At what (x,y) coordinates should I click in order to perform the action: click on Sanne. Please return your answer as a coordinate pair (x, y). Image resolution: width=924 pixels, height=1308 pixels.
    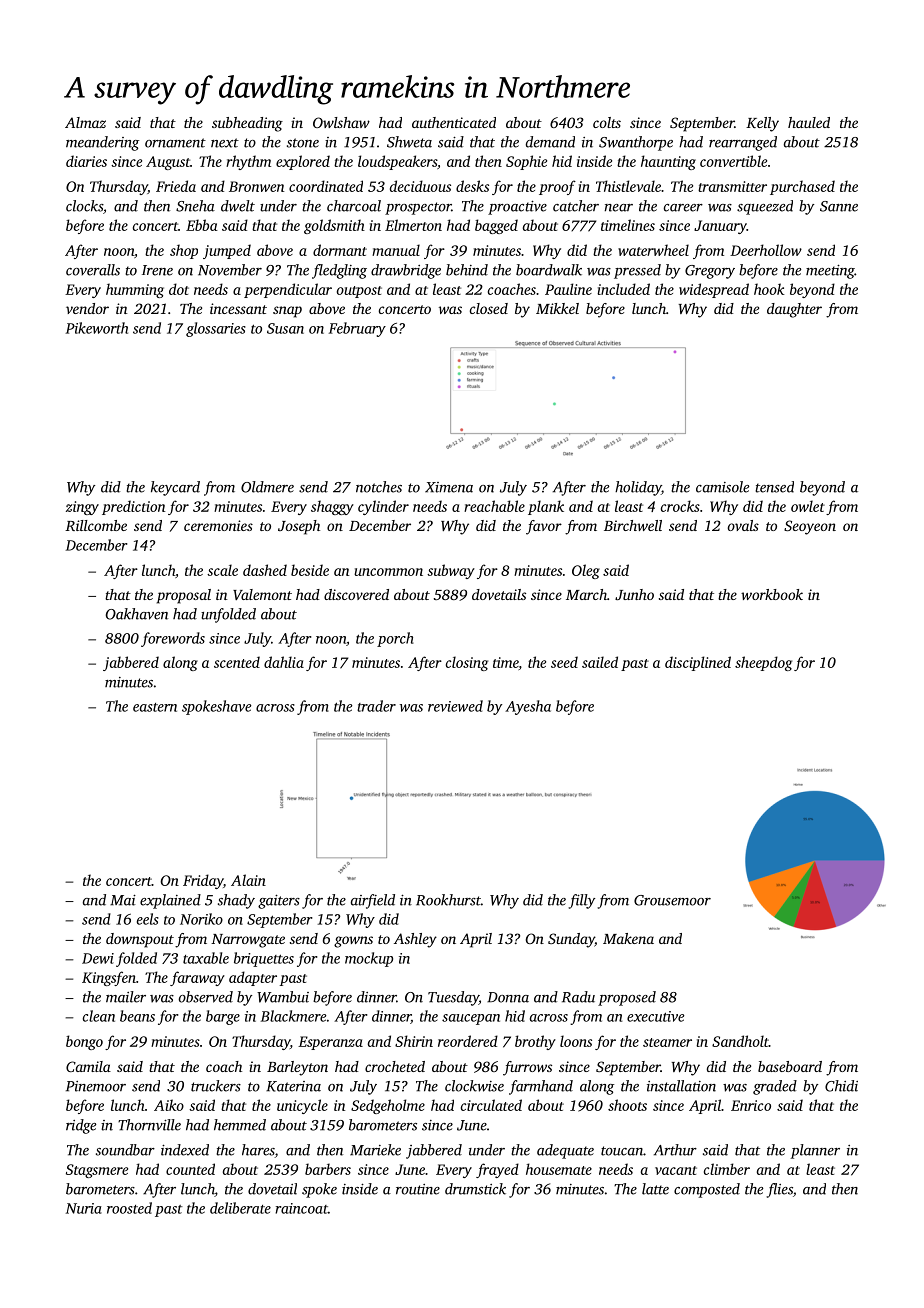
    Looking at the image, I should click on (839, 206).
